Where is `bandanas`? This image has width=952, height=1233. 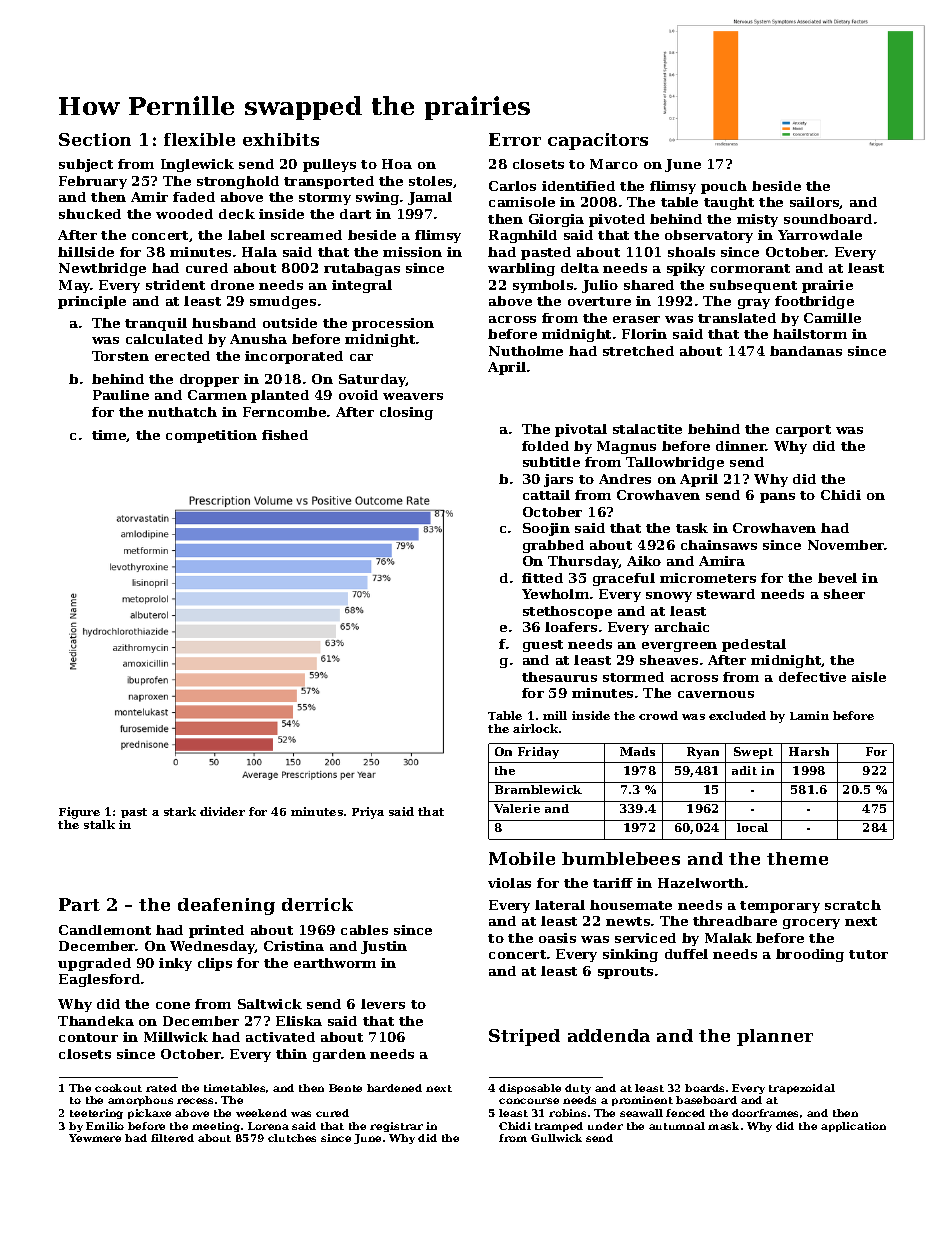
bandanas is located at coordinates (806, 351).
